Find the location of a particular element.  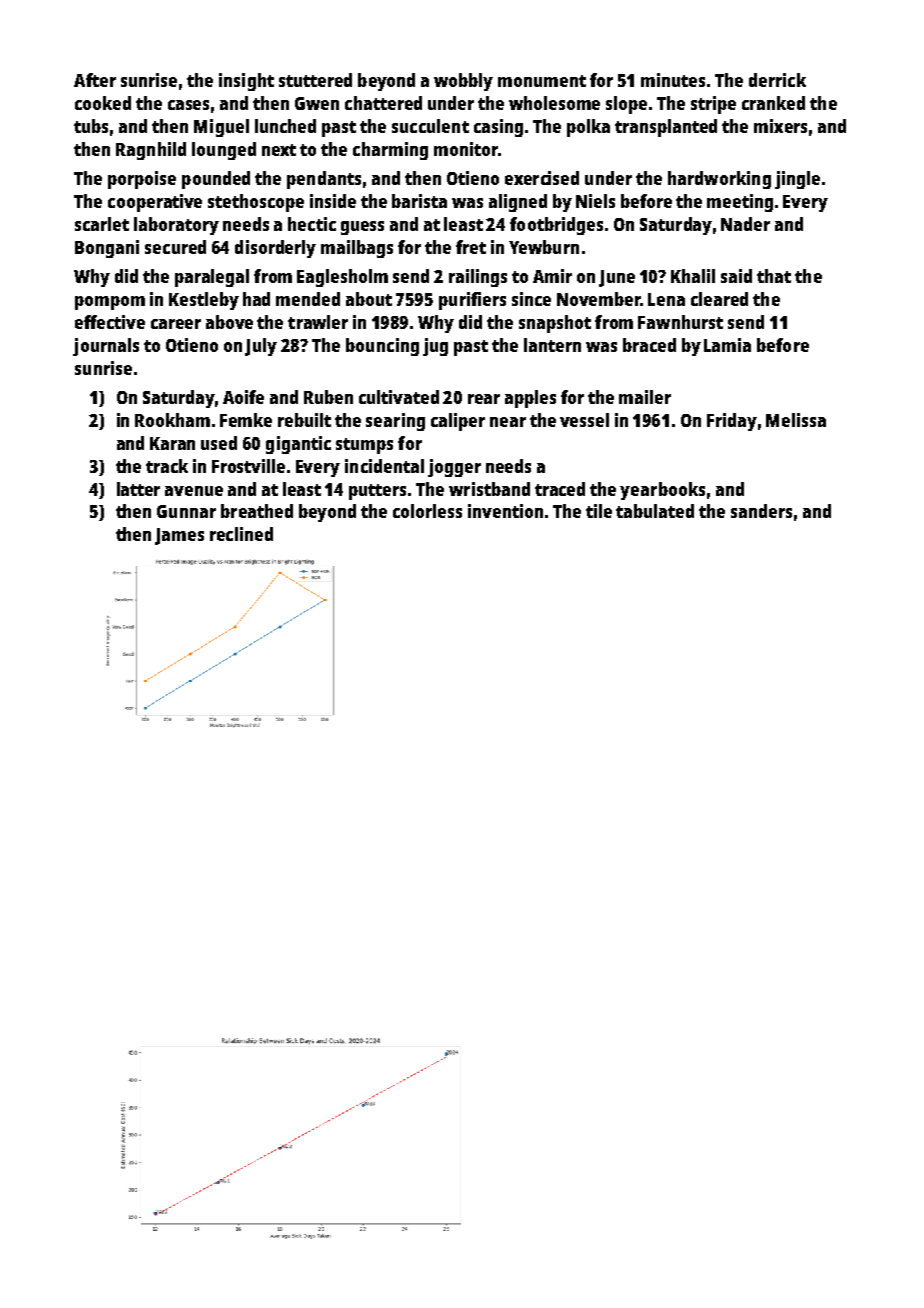

Nader is located at coordinates (745, 224).
